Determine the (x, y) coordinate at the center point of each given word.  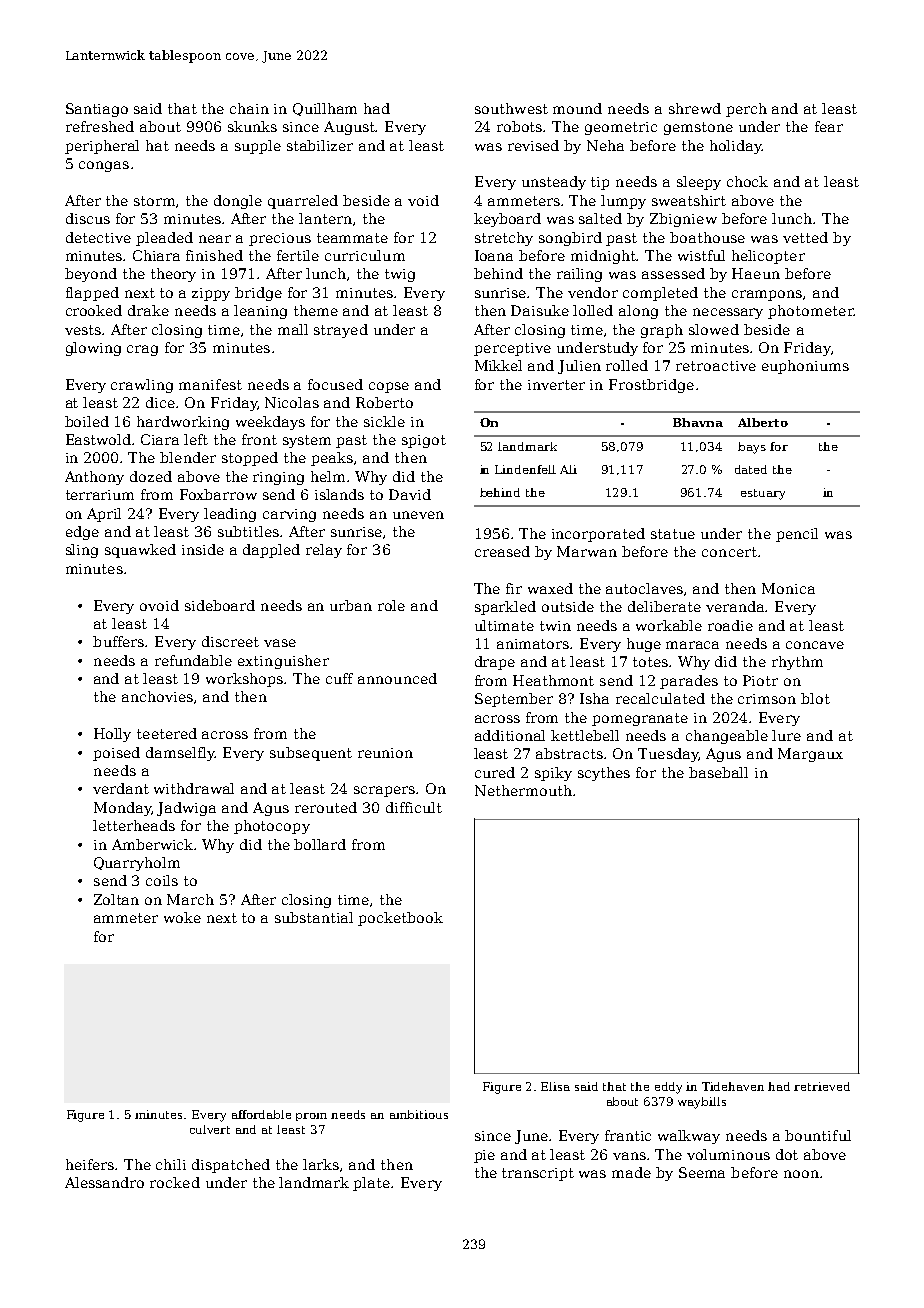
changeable (727, 737)
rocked (175, 1182)
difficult (414, 807)
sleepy (699, 183)
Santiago (97, 110)
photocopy (272, 827)
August (350, 128)
